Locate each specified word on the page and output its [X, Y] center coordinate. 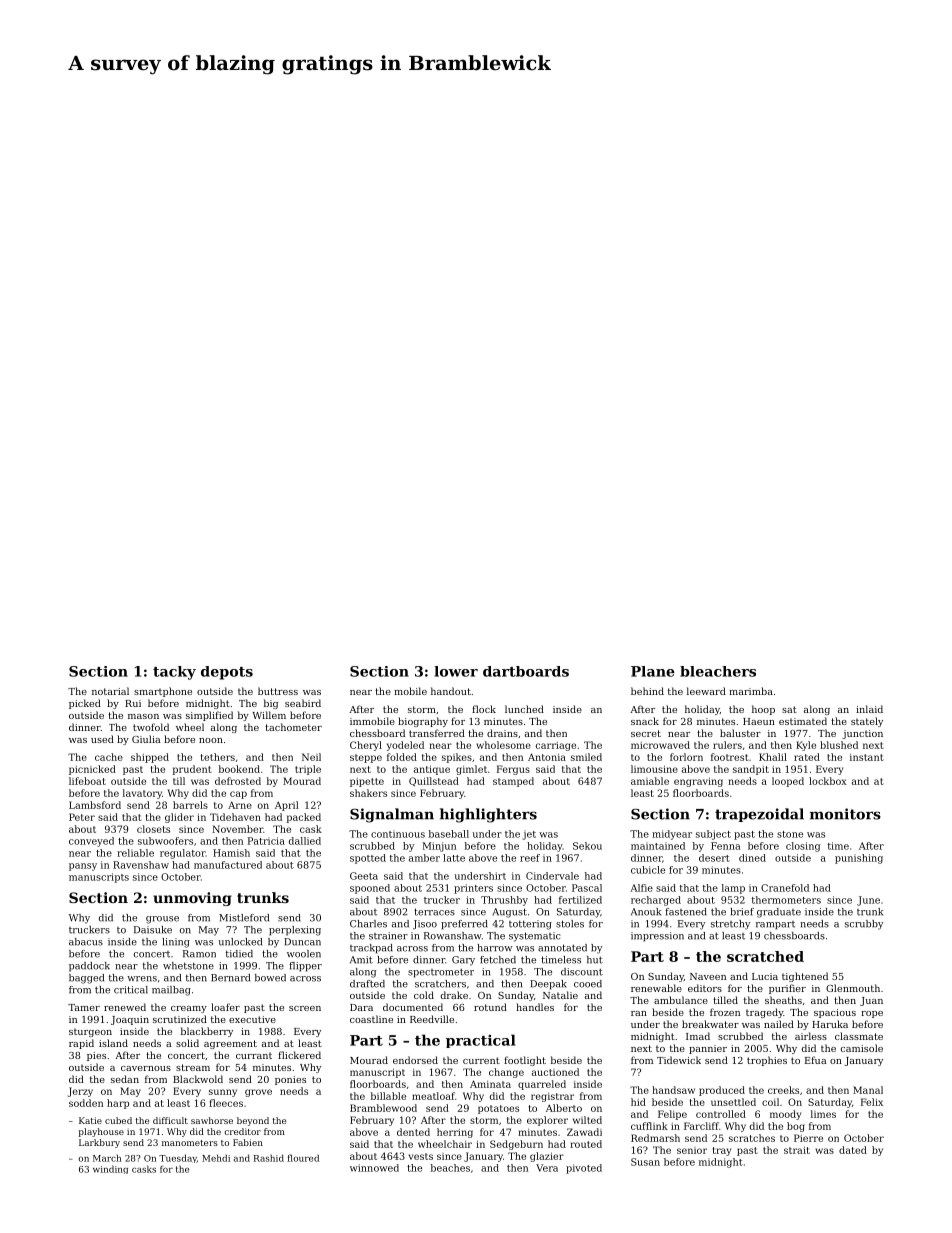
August [510, 913]
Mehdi [216, 1158]
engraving [698, 782]
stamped [513, 782]
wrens [142, 979]
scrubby [864, 925]
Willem [269, 715]
